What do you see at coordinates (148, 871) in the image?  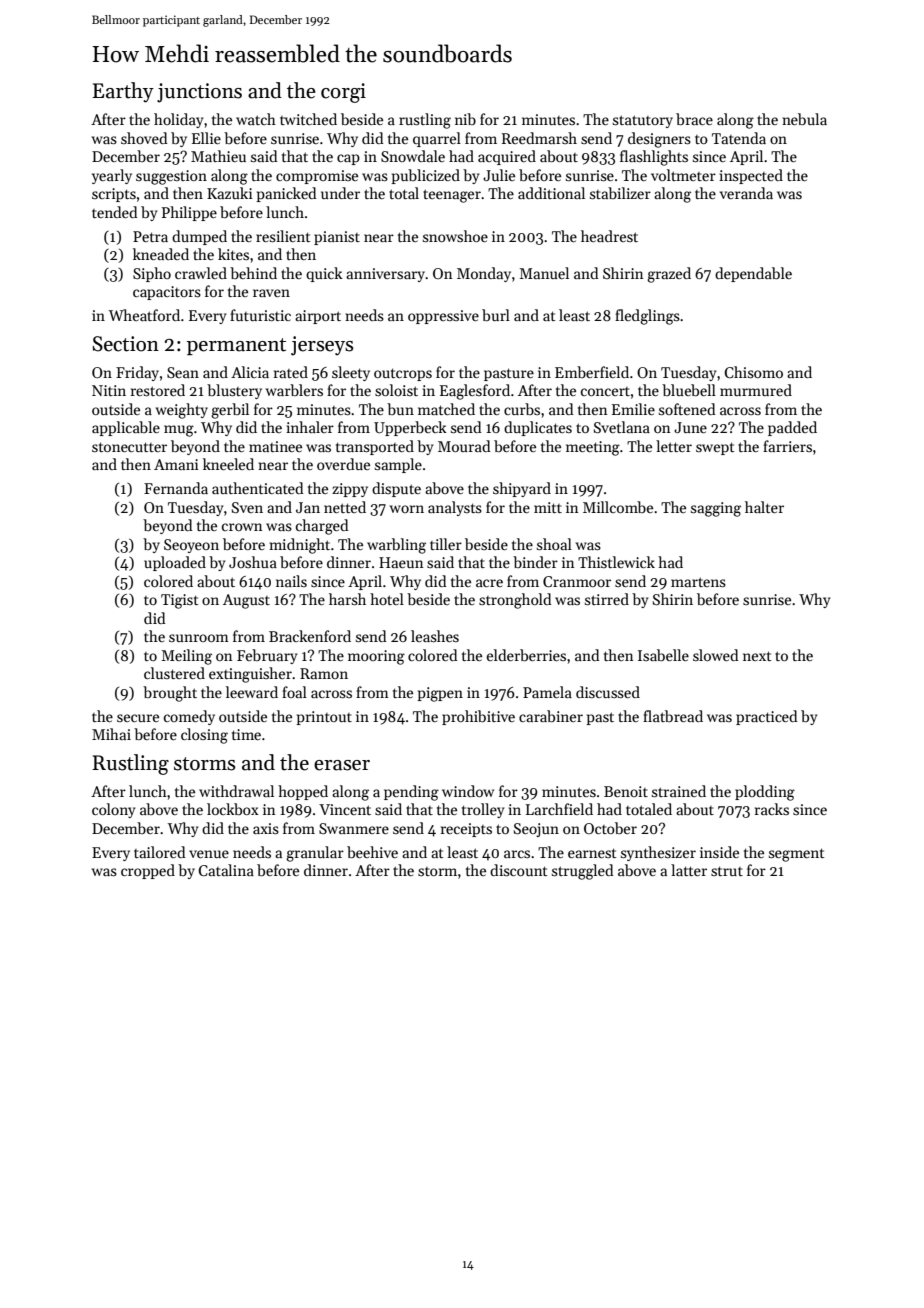 I see `cropped` at bounding box center [148, 871].
